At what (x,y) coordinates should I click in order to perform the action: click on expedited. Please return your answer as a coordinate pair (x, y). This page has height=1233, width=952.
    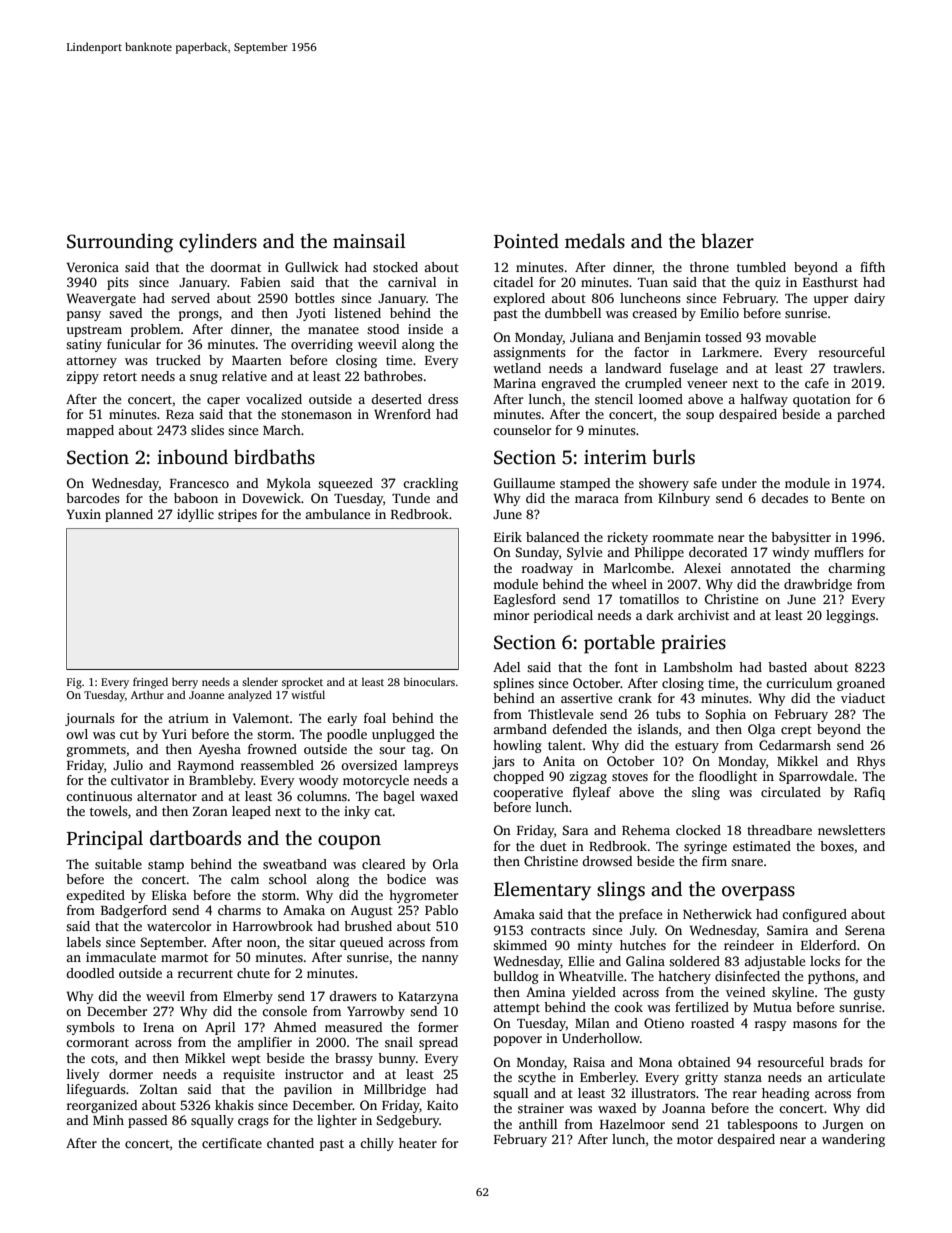
    Looking at the image, I should click on (95, 896).
